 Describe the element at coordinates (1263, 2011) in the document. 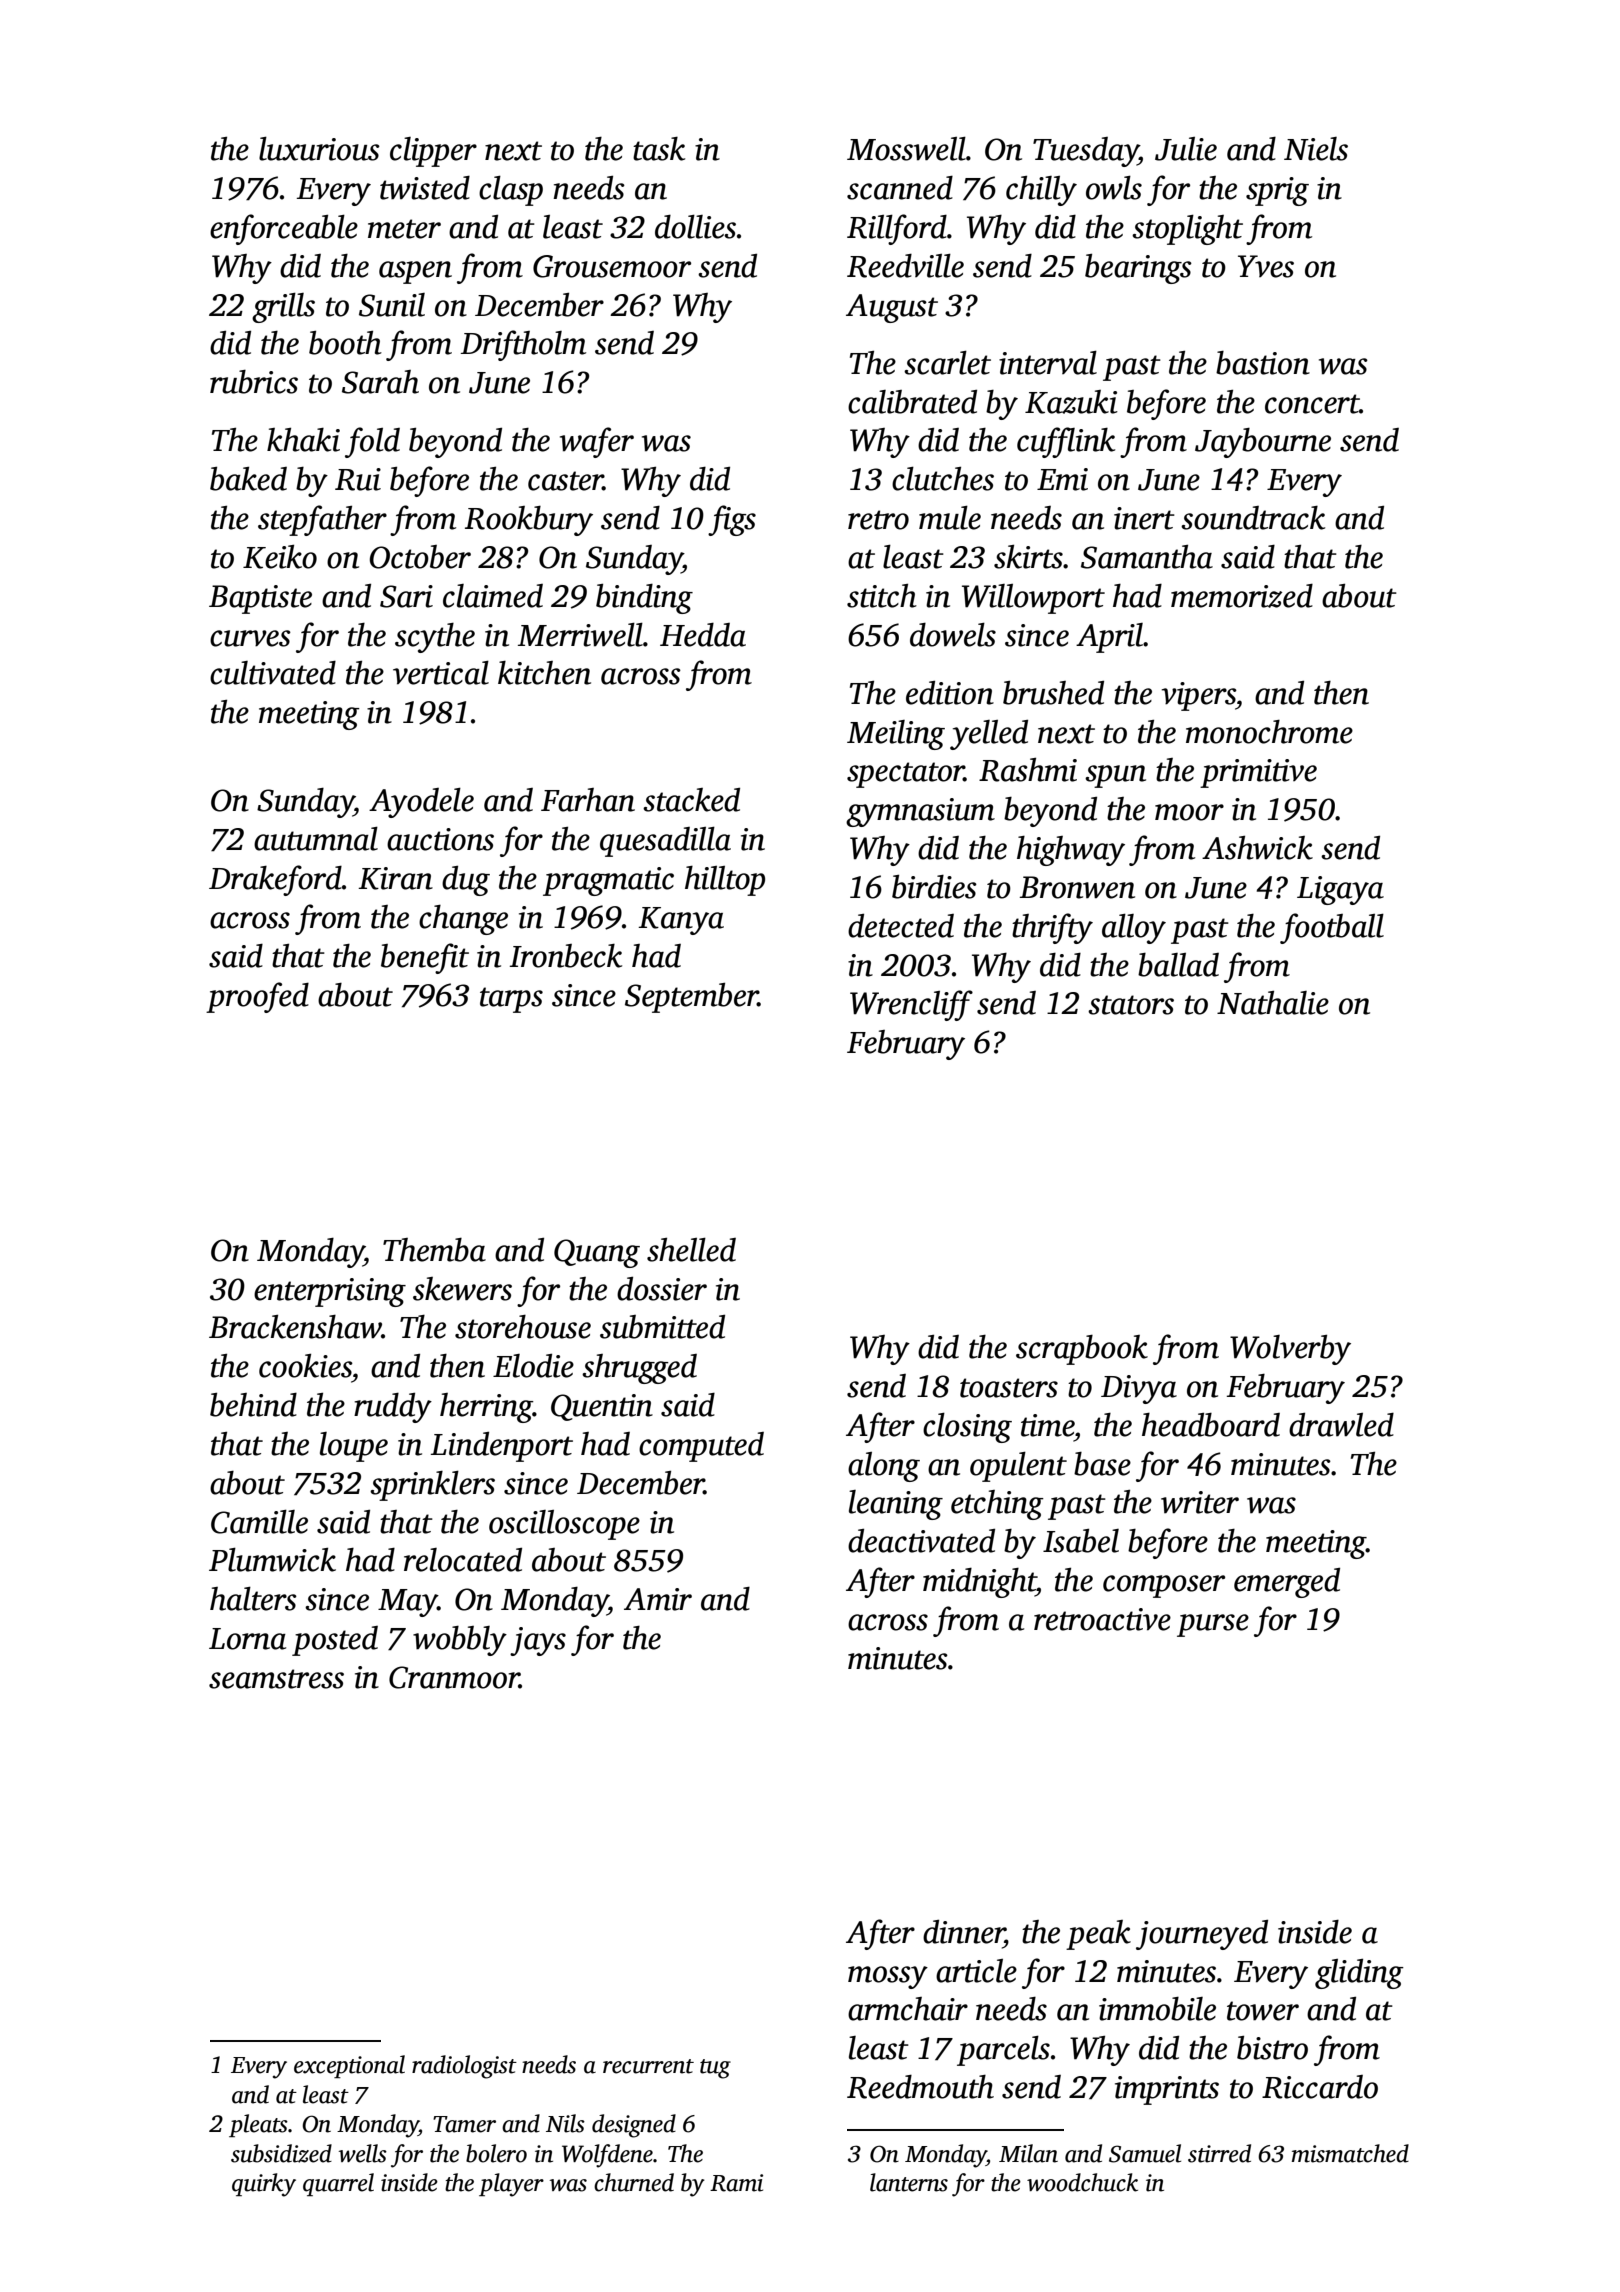

I see `tower` at that location.
